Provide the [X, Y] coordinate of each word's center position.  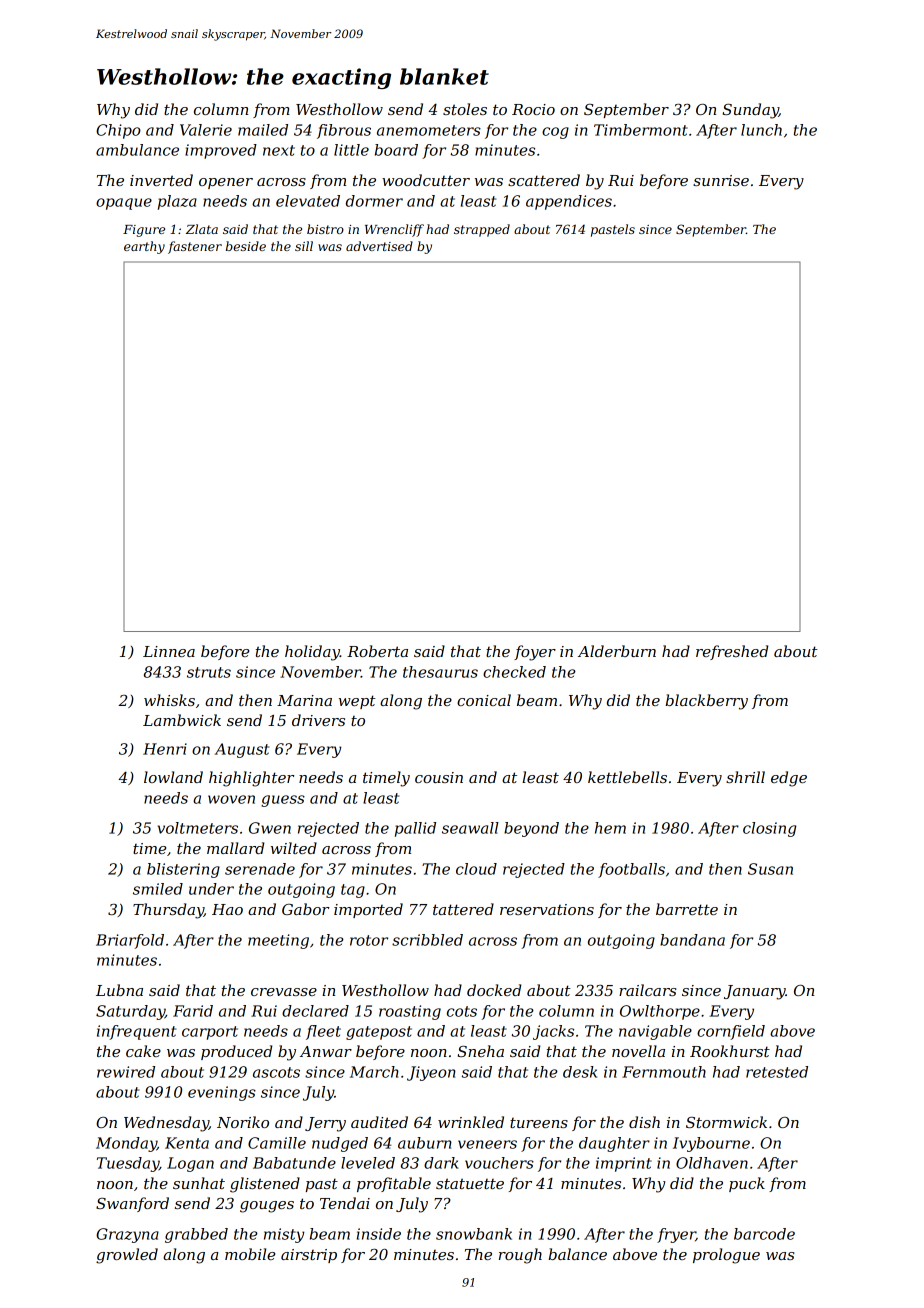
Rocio [533, 109]
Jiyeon [431, 1073]
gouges [267, 1207]
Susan [770, 869]
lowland [173, 777]
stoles [465, 109]
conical [484, 700]
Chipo [118, 131]
